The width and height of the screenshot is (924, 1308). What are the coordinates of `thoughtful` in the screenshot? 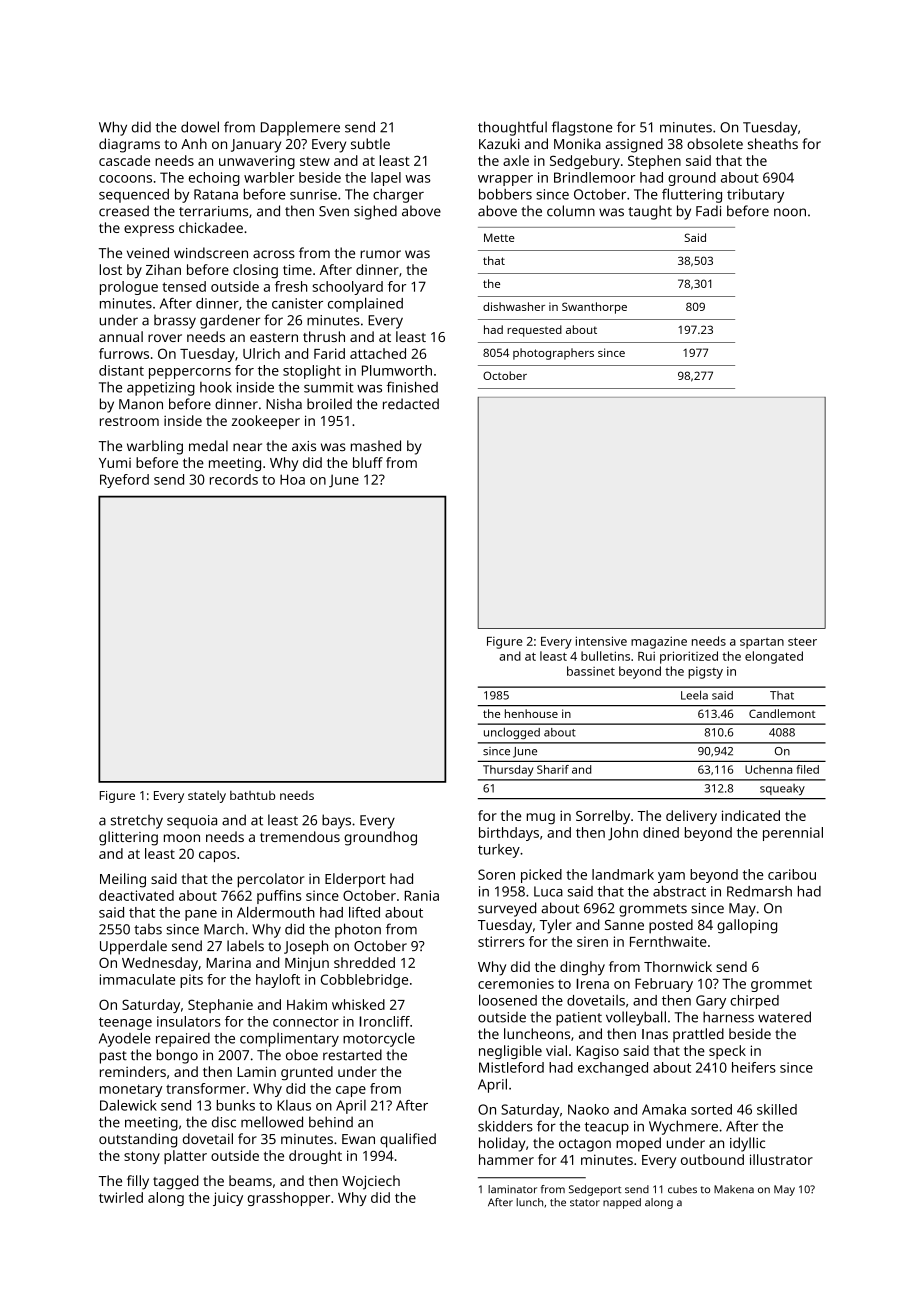 It's located at (512, 128).
